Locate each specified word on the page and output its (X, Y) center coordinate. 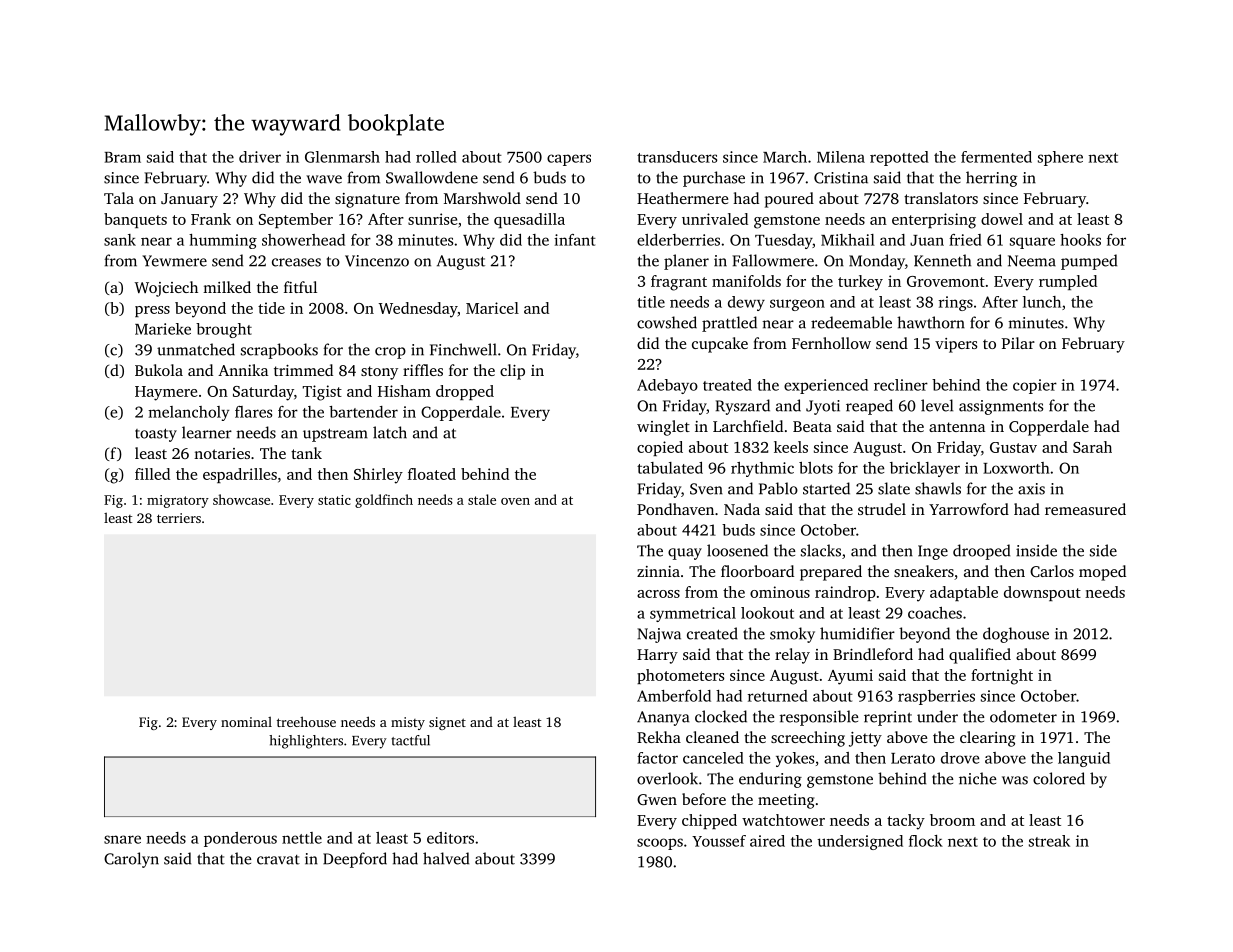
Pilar (1018, 343)
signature (367, 200)
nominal (246, 722)
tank (306, 453)
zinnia (658, 571)
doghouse (1016, 635)
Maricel (492, 308)
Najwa (659, 635)
